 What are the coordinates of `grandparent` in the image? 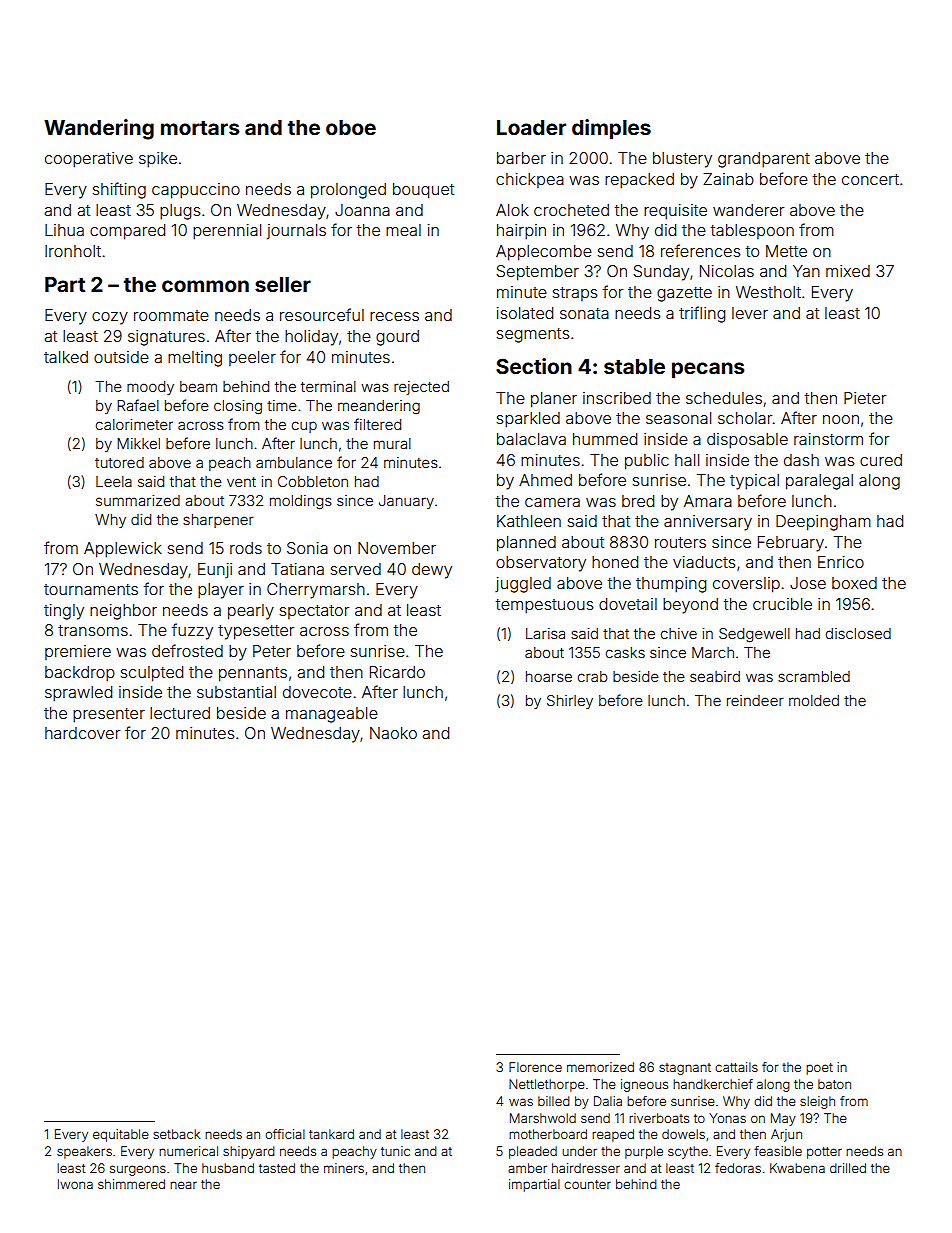 It's located at (764, 160).
